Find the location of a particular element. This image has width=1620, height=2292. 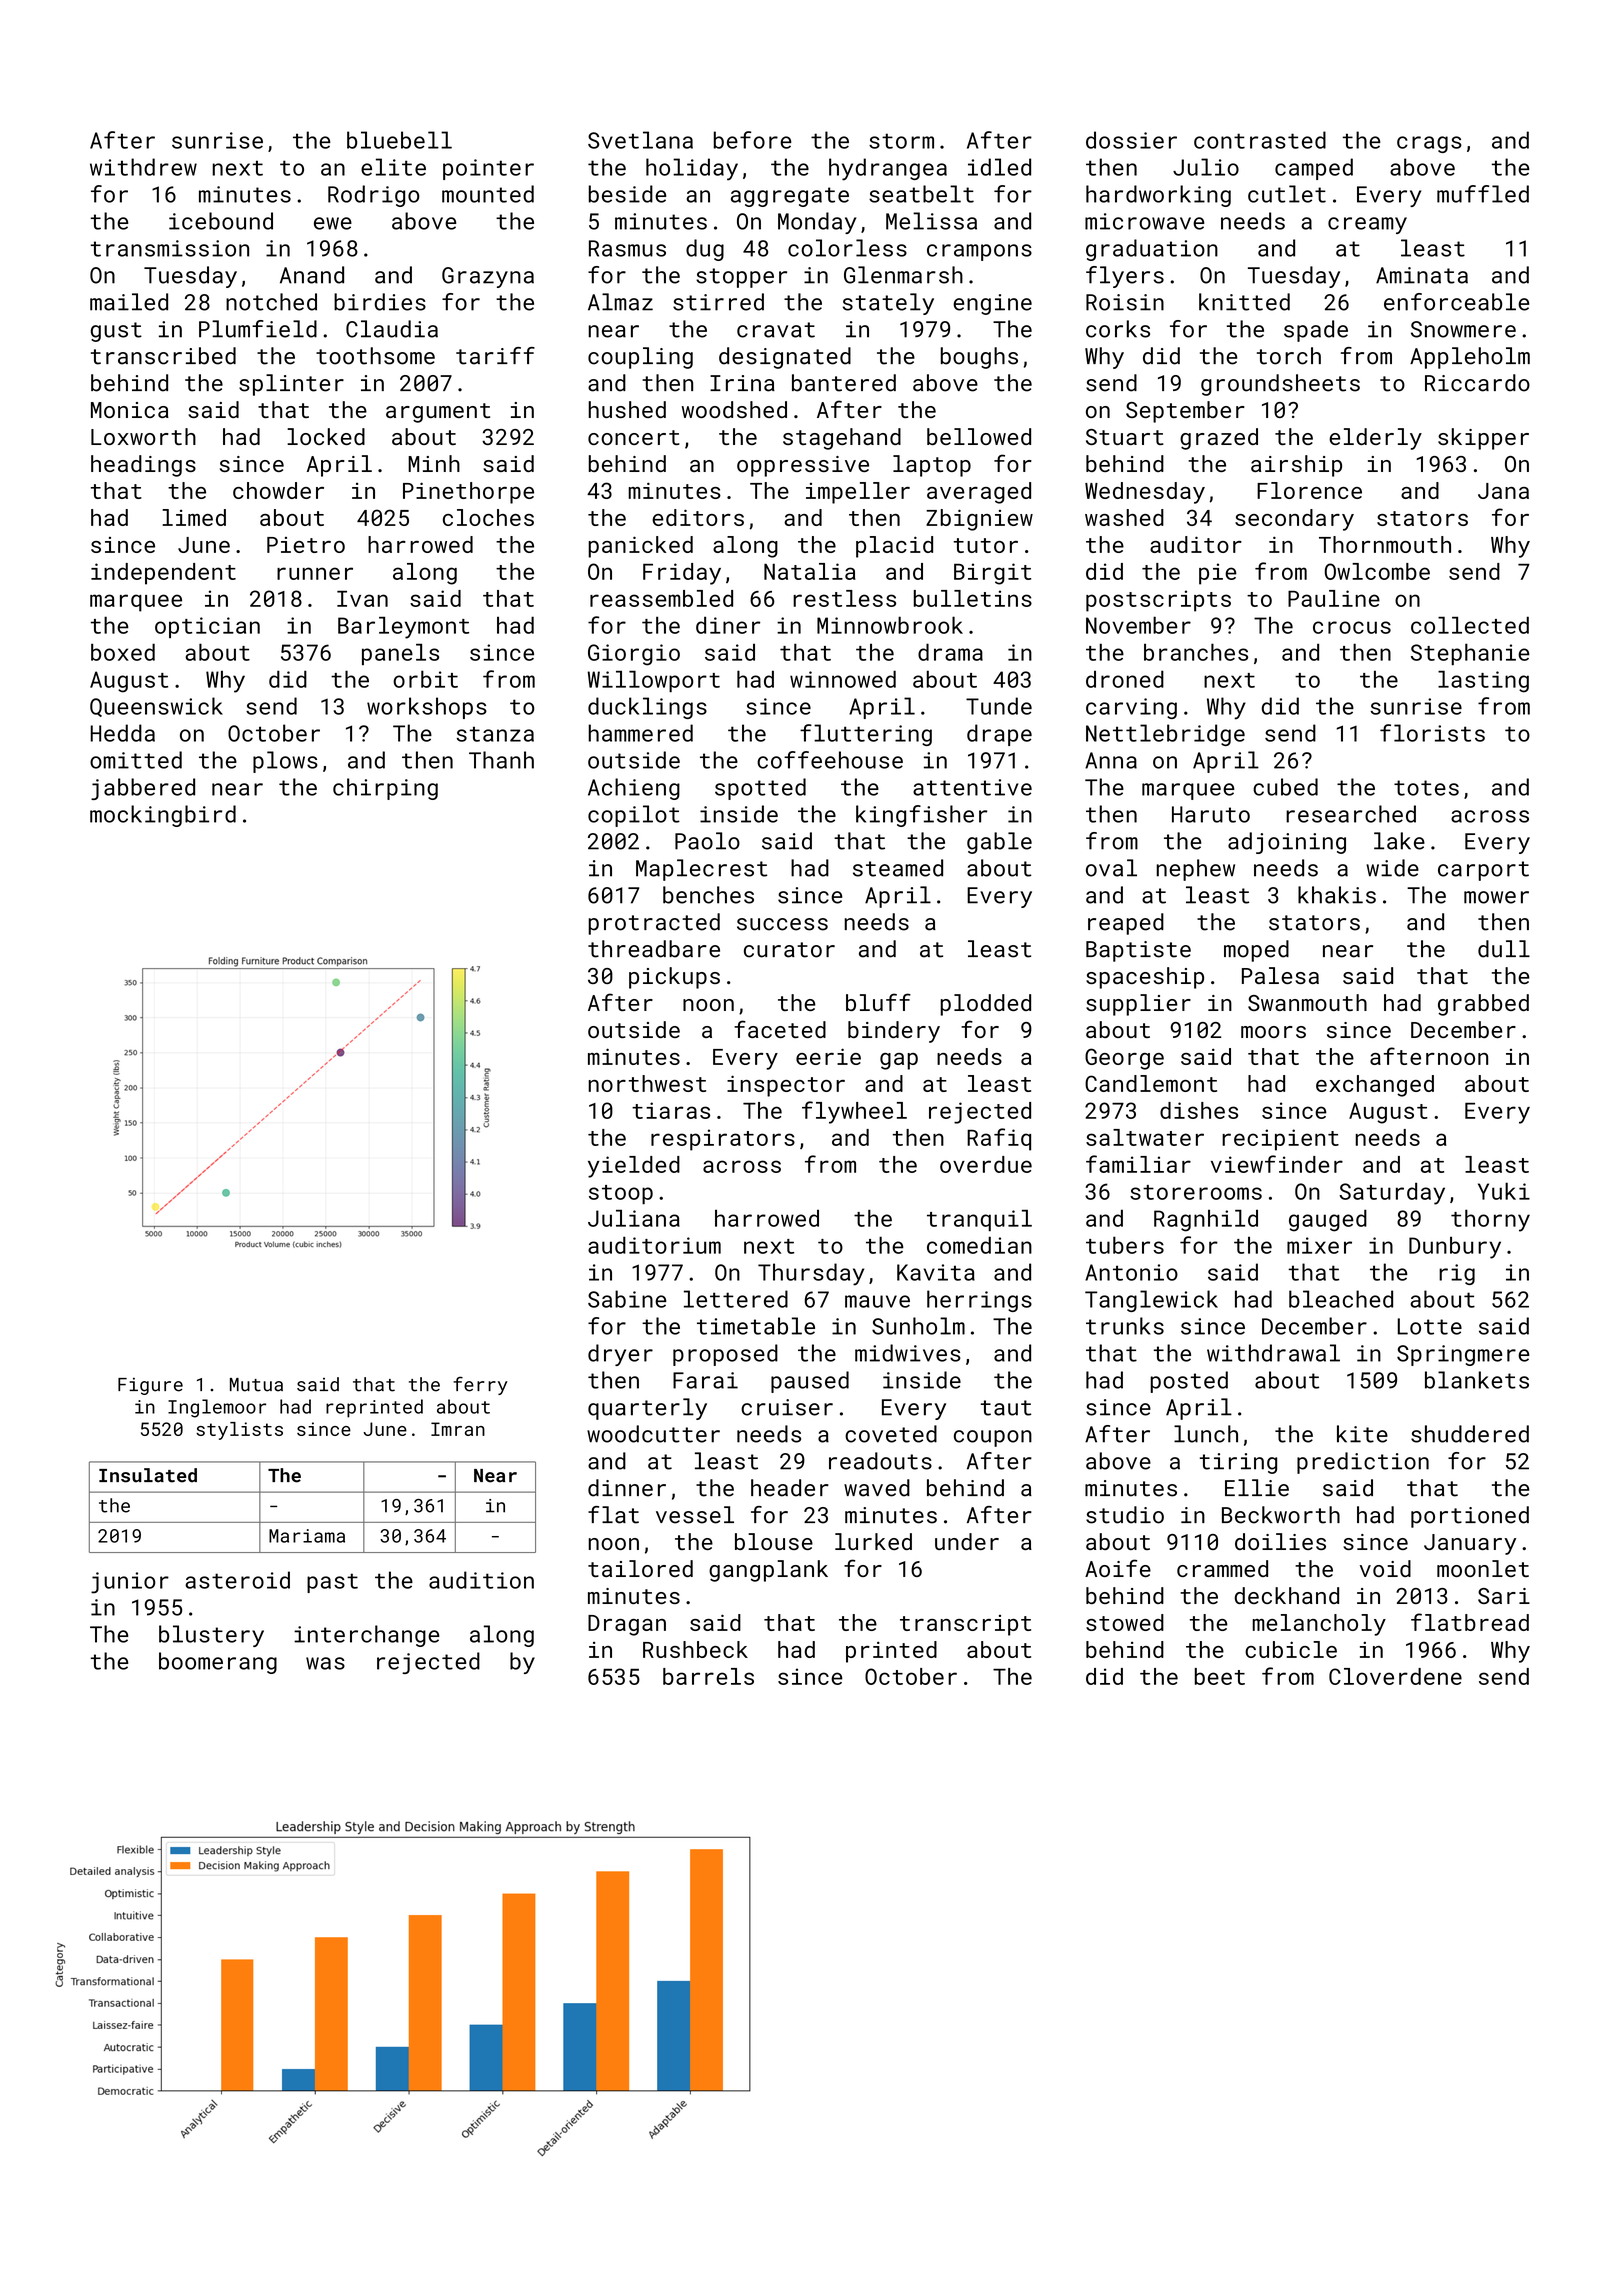

Mariama is located at coordinates (307, 1536).
